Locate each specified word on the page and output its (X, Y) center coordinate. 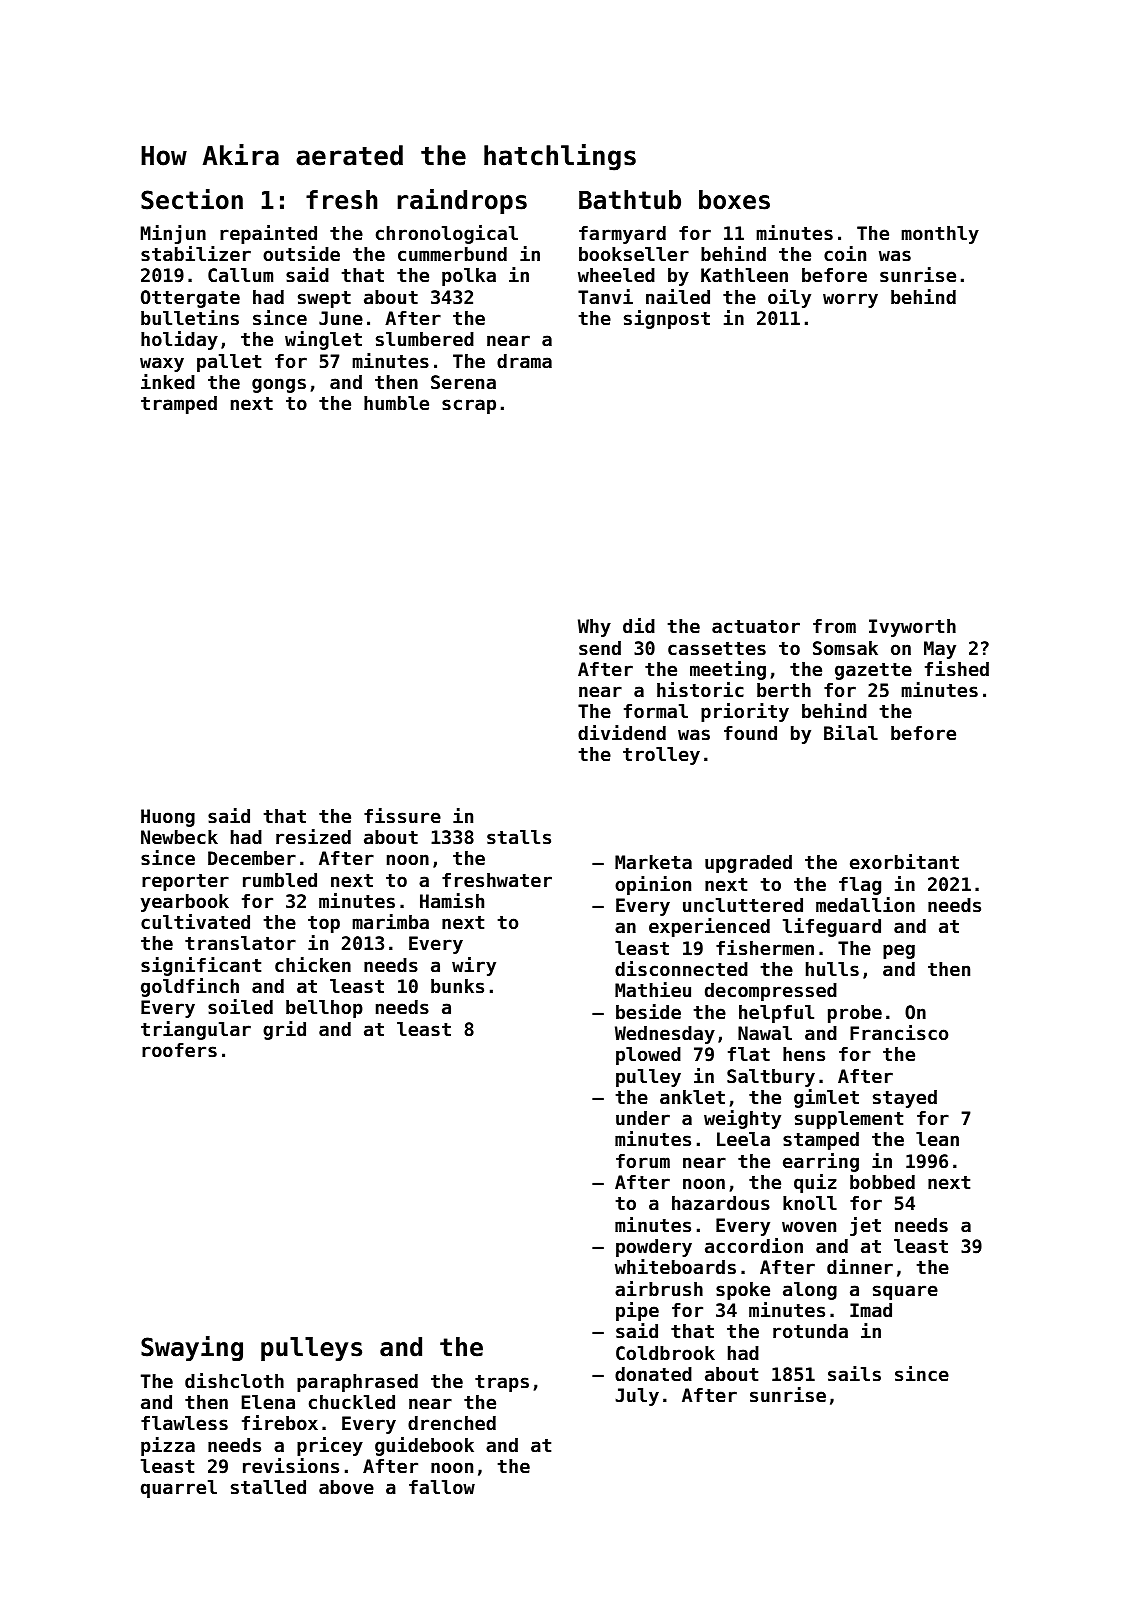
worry (850, 300)
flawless (184, 1423)
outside (301, 253)
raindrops (462, 201)
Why (594, 628)
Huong (168, 818)
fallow (442, 1487)
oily (789, 298)
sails (854, 1373)
